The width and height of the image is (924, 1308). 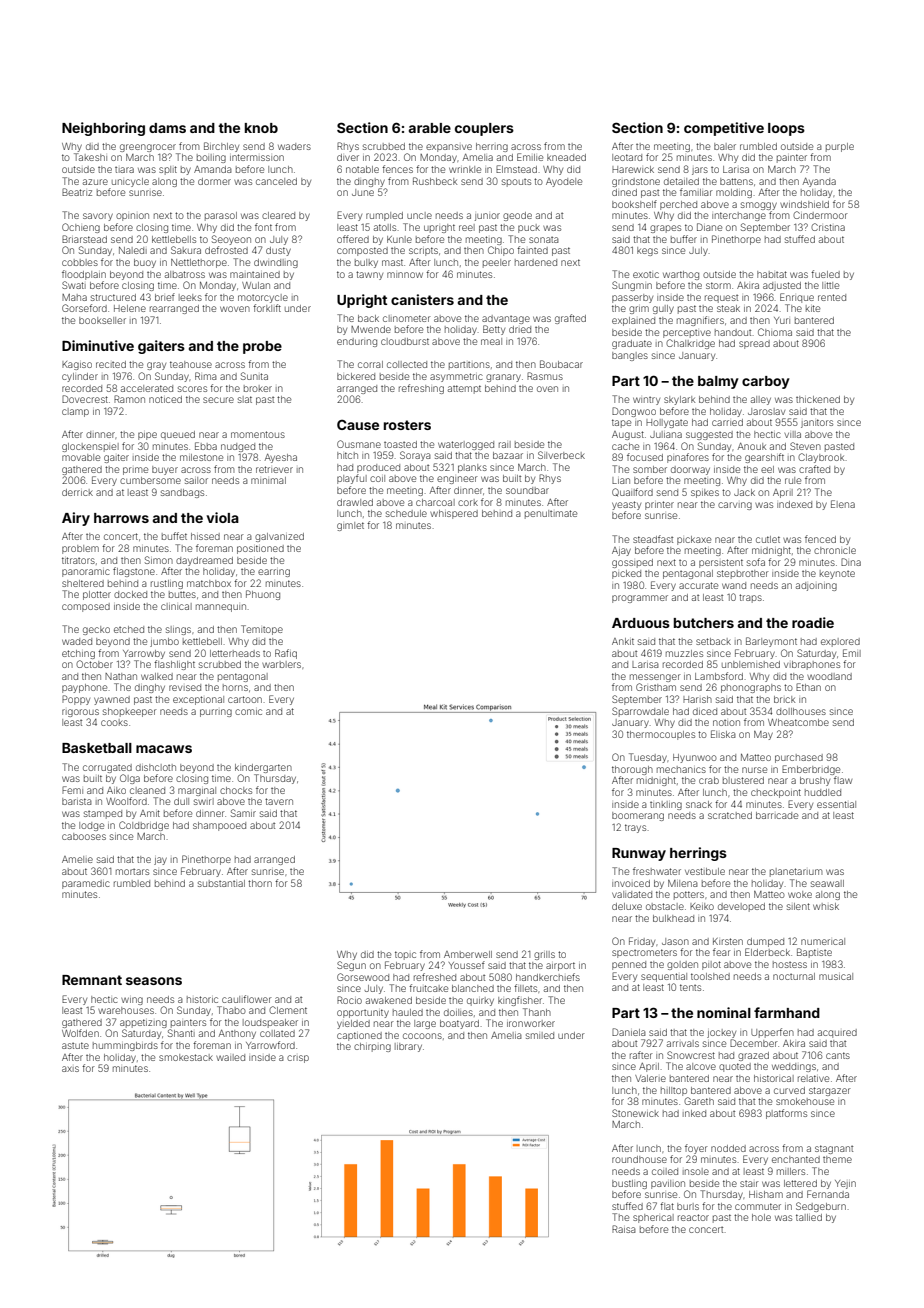 What do you see at coordinates (86, 884) in the image?
I see `paramedic` at bounding box center [86, 884].
